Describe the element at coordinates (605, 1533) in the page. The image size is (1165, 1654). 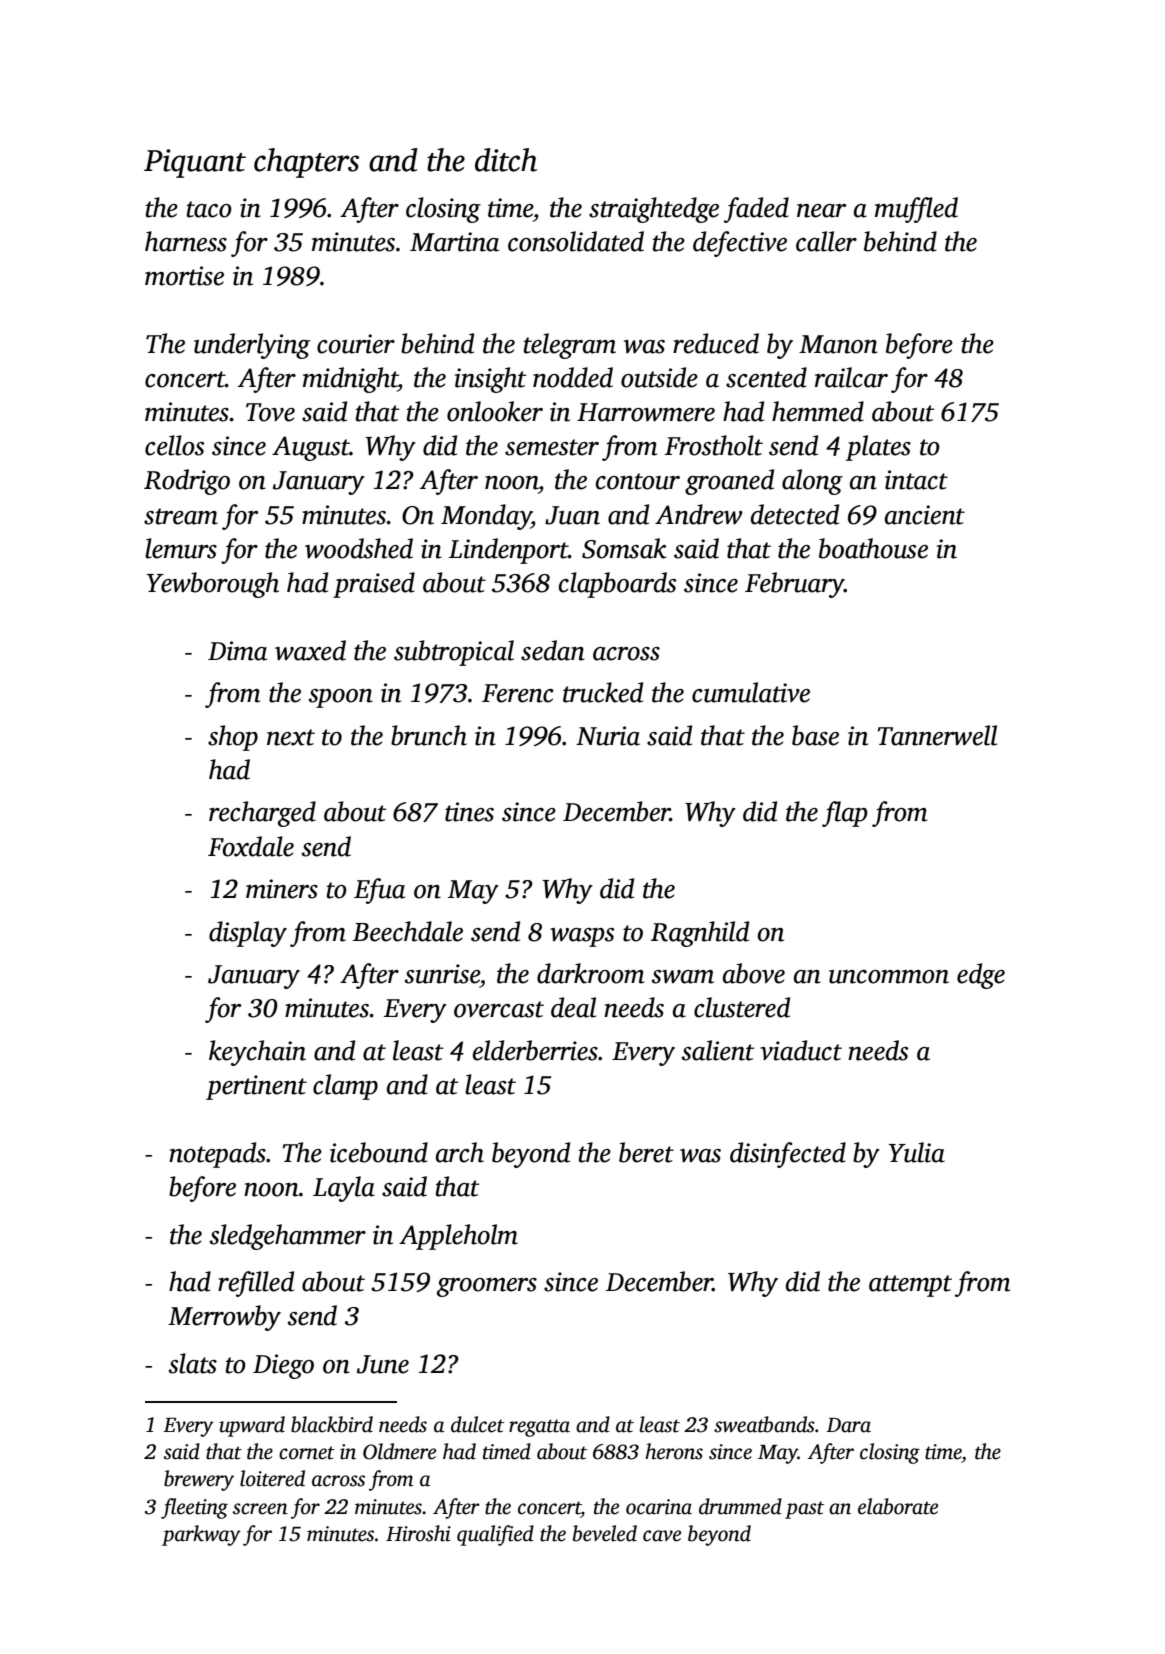
I see `beveled` at that location.
